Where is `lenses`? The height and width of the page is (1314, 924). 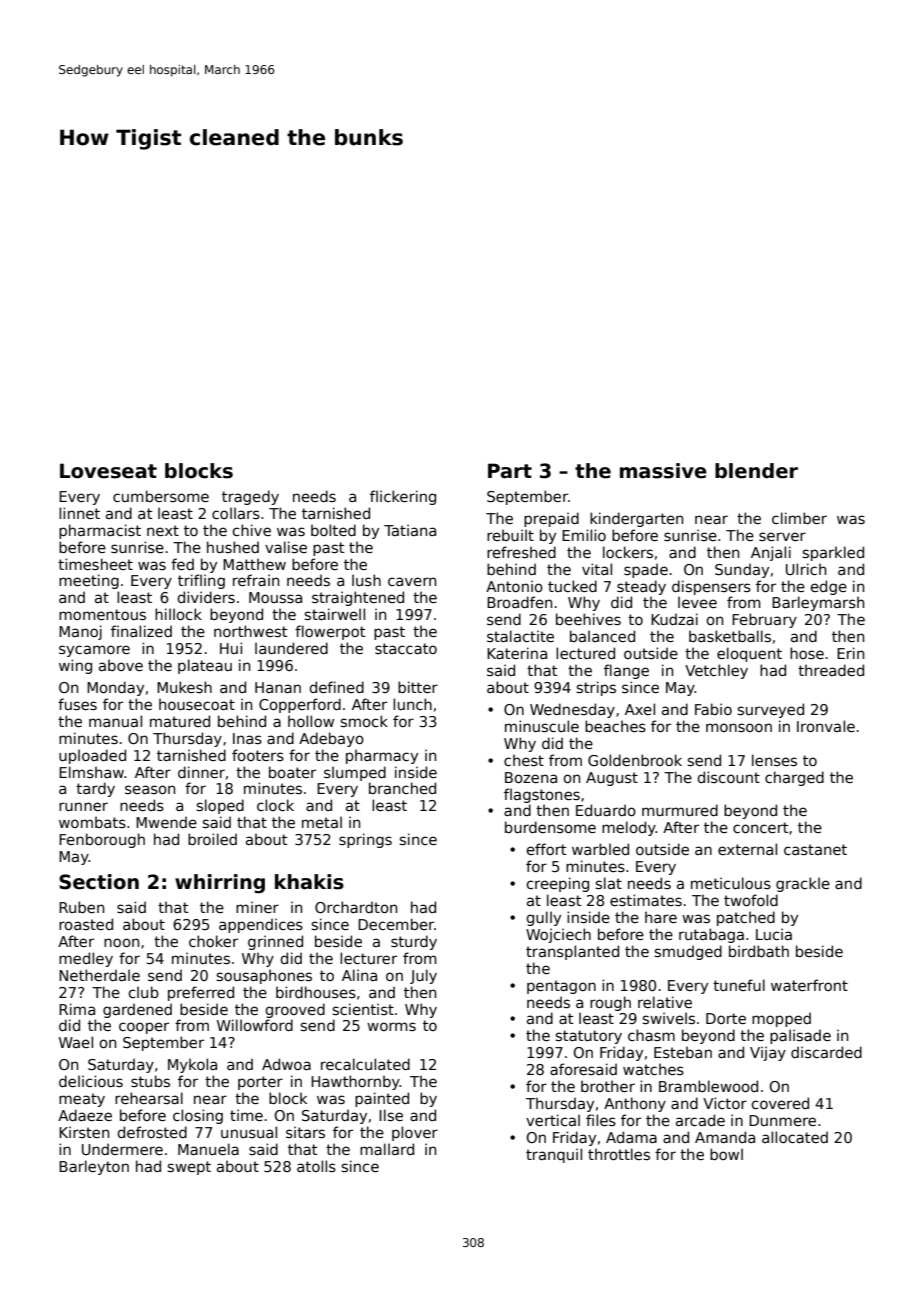 lenses is located at coordinates (774, 760).
